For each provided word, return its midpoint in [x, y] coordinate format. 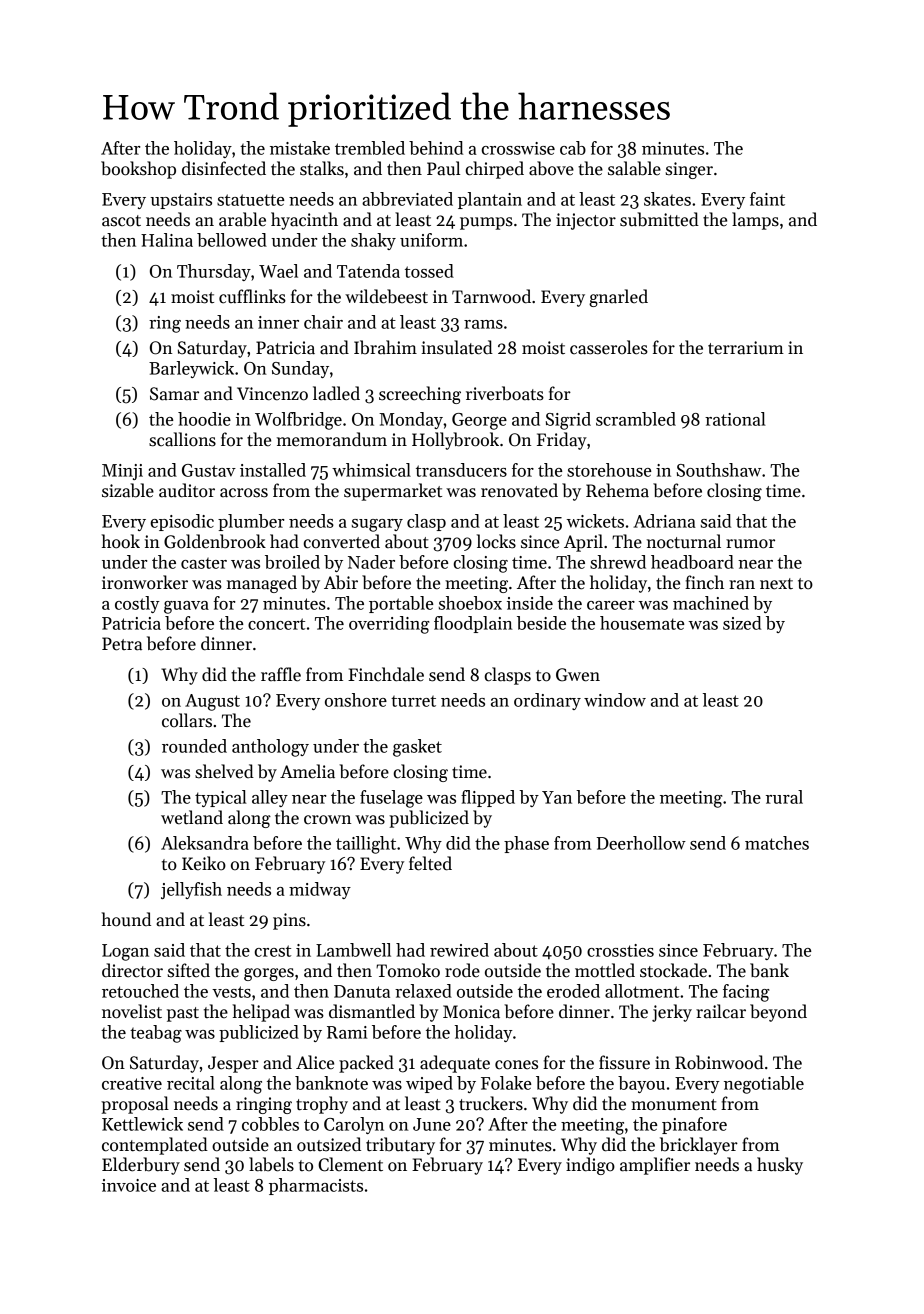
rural [784, 797]
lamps [755, 221]
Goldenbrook [215, 541]
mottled [605, 970]
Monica [471, 1012]
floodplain [473, 624]
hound [126, 919]
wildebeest [386, 296]
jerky [672, 1013]
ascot [121, 221]
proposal [135, 1105]
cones [516, 1065]
